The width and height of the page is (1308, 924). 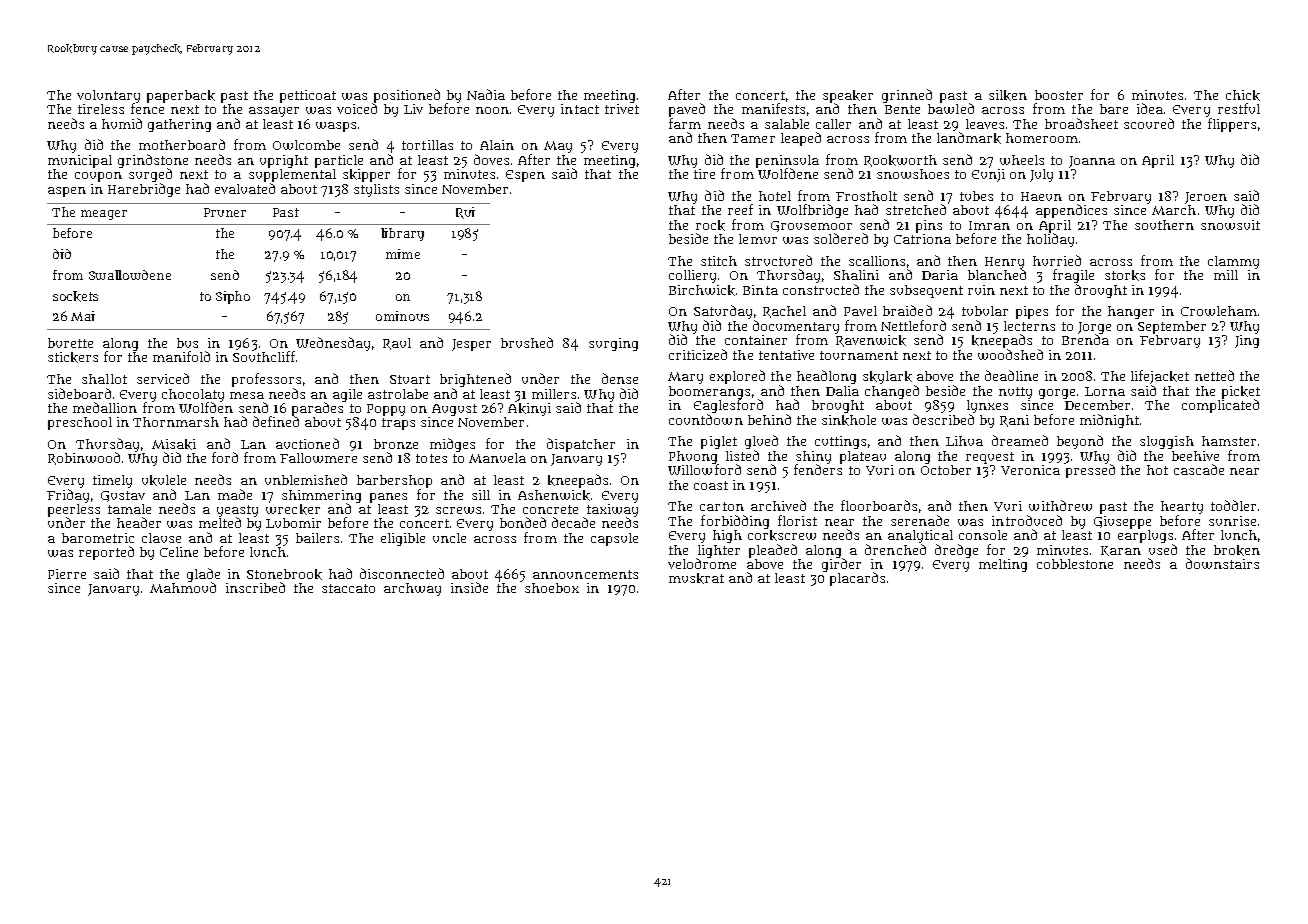 What do you see at coordinates (73, 357) in the page?
I see `stickers` at bounding box center [73, 357].
